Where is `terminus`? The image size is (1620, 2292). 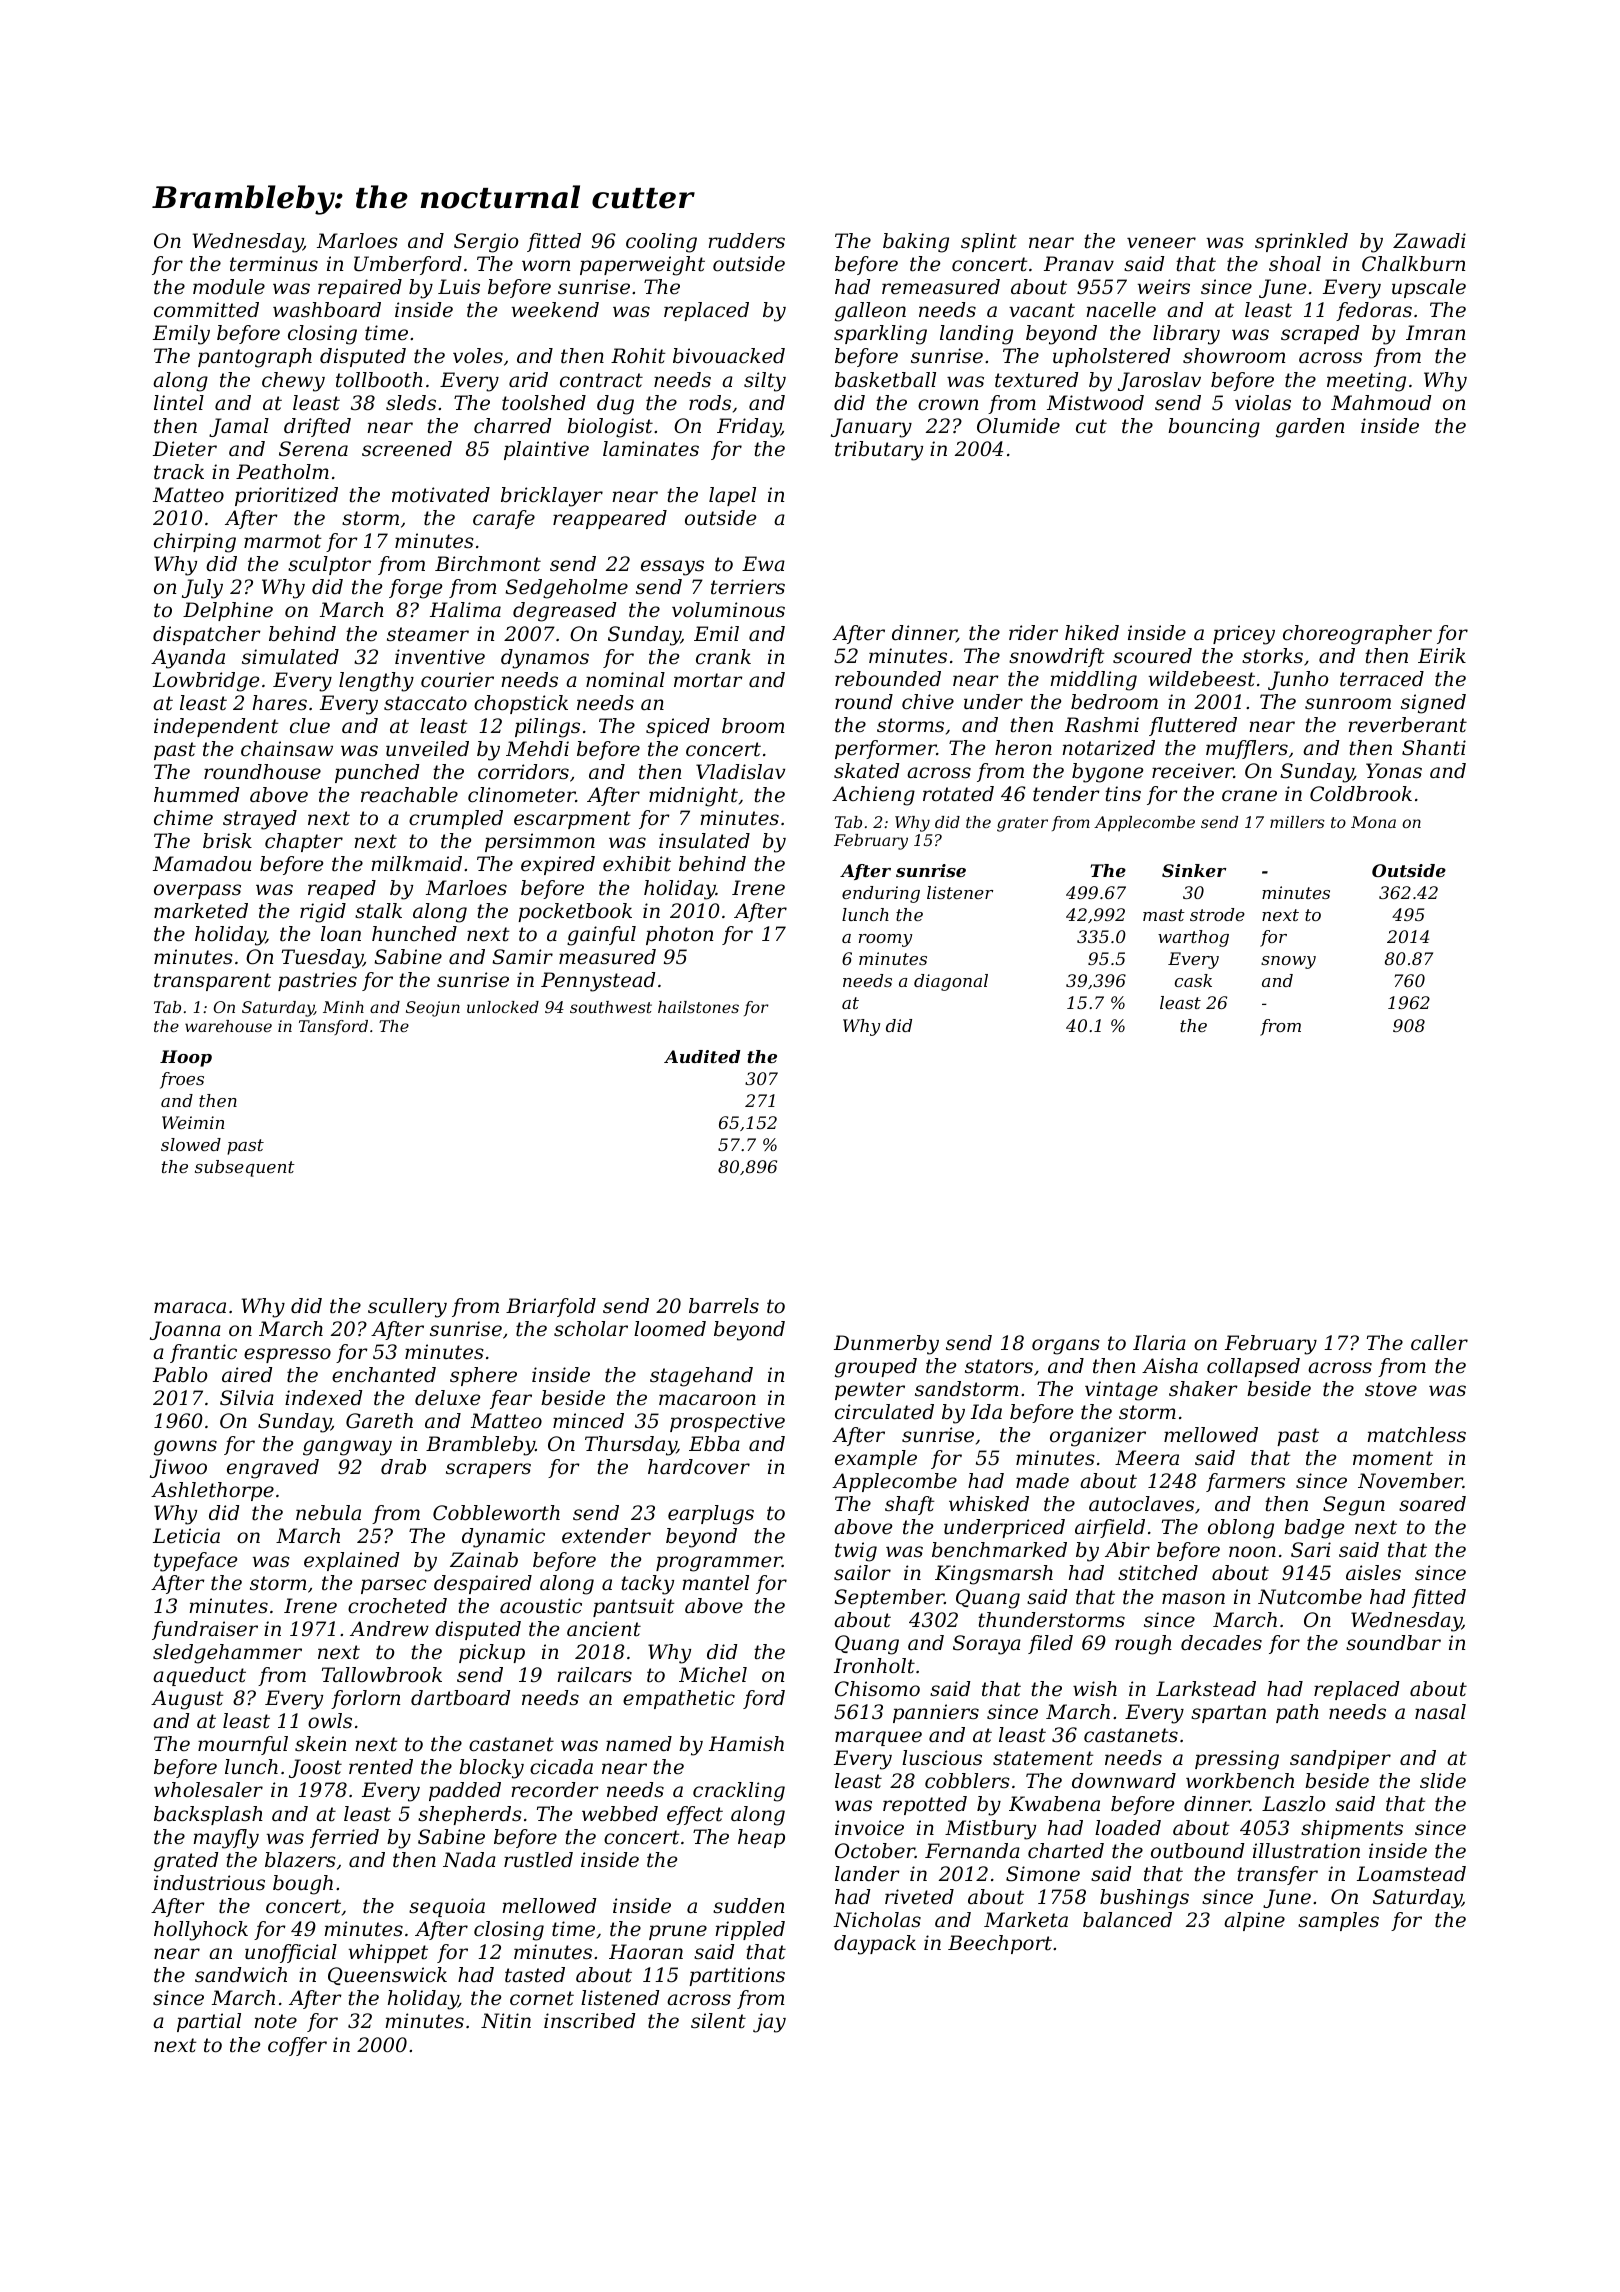 terminus is located at coordinates (274, 264).
